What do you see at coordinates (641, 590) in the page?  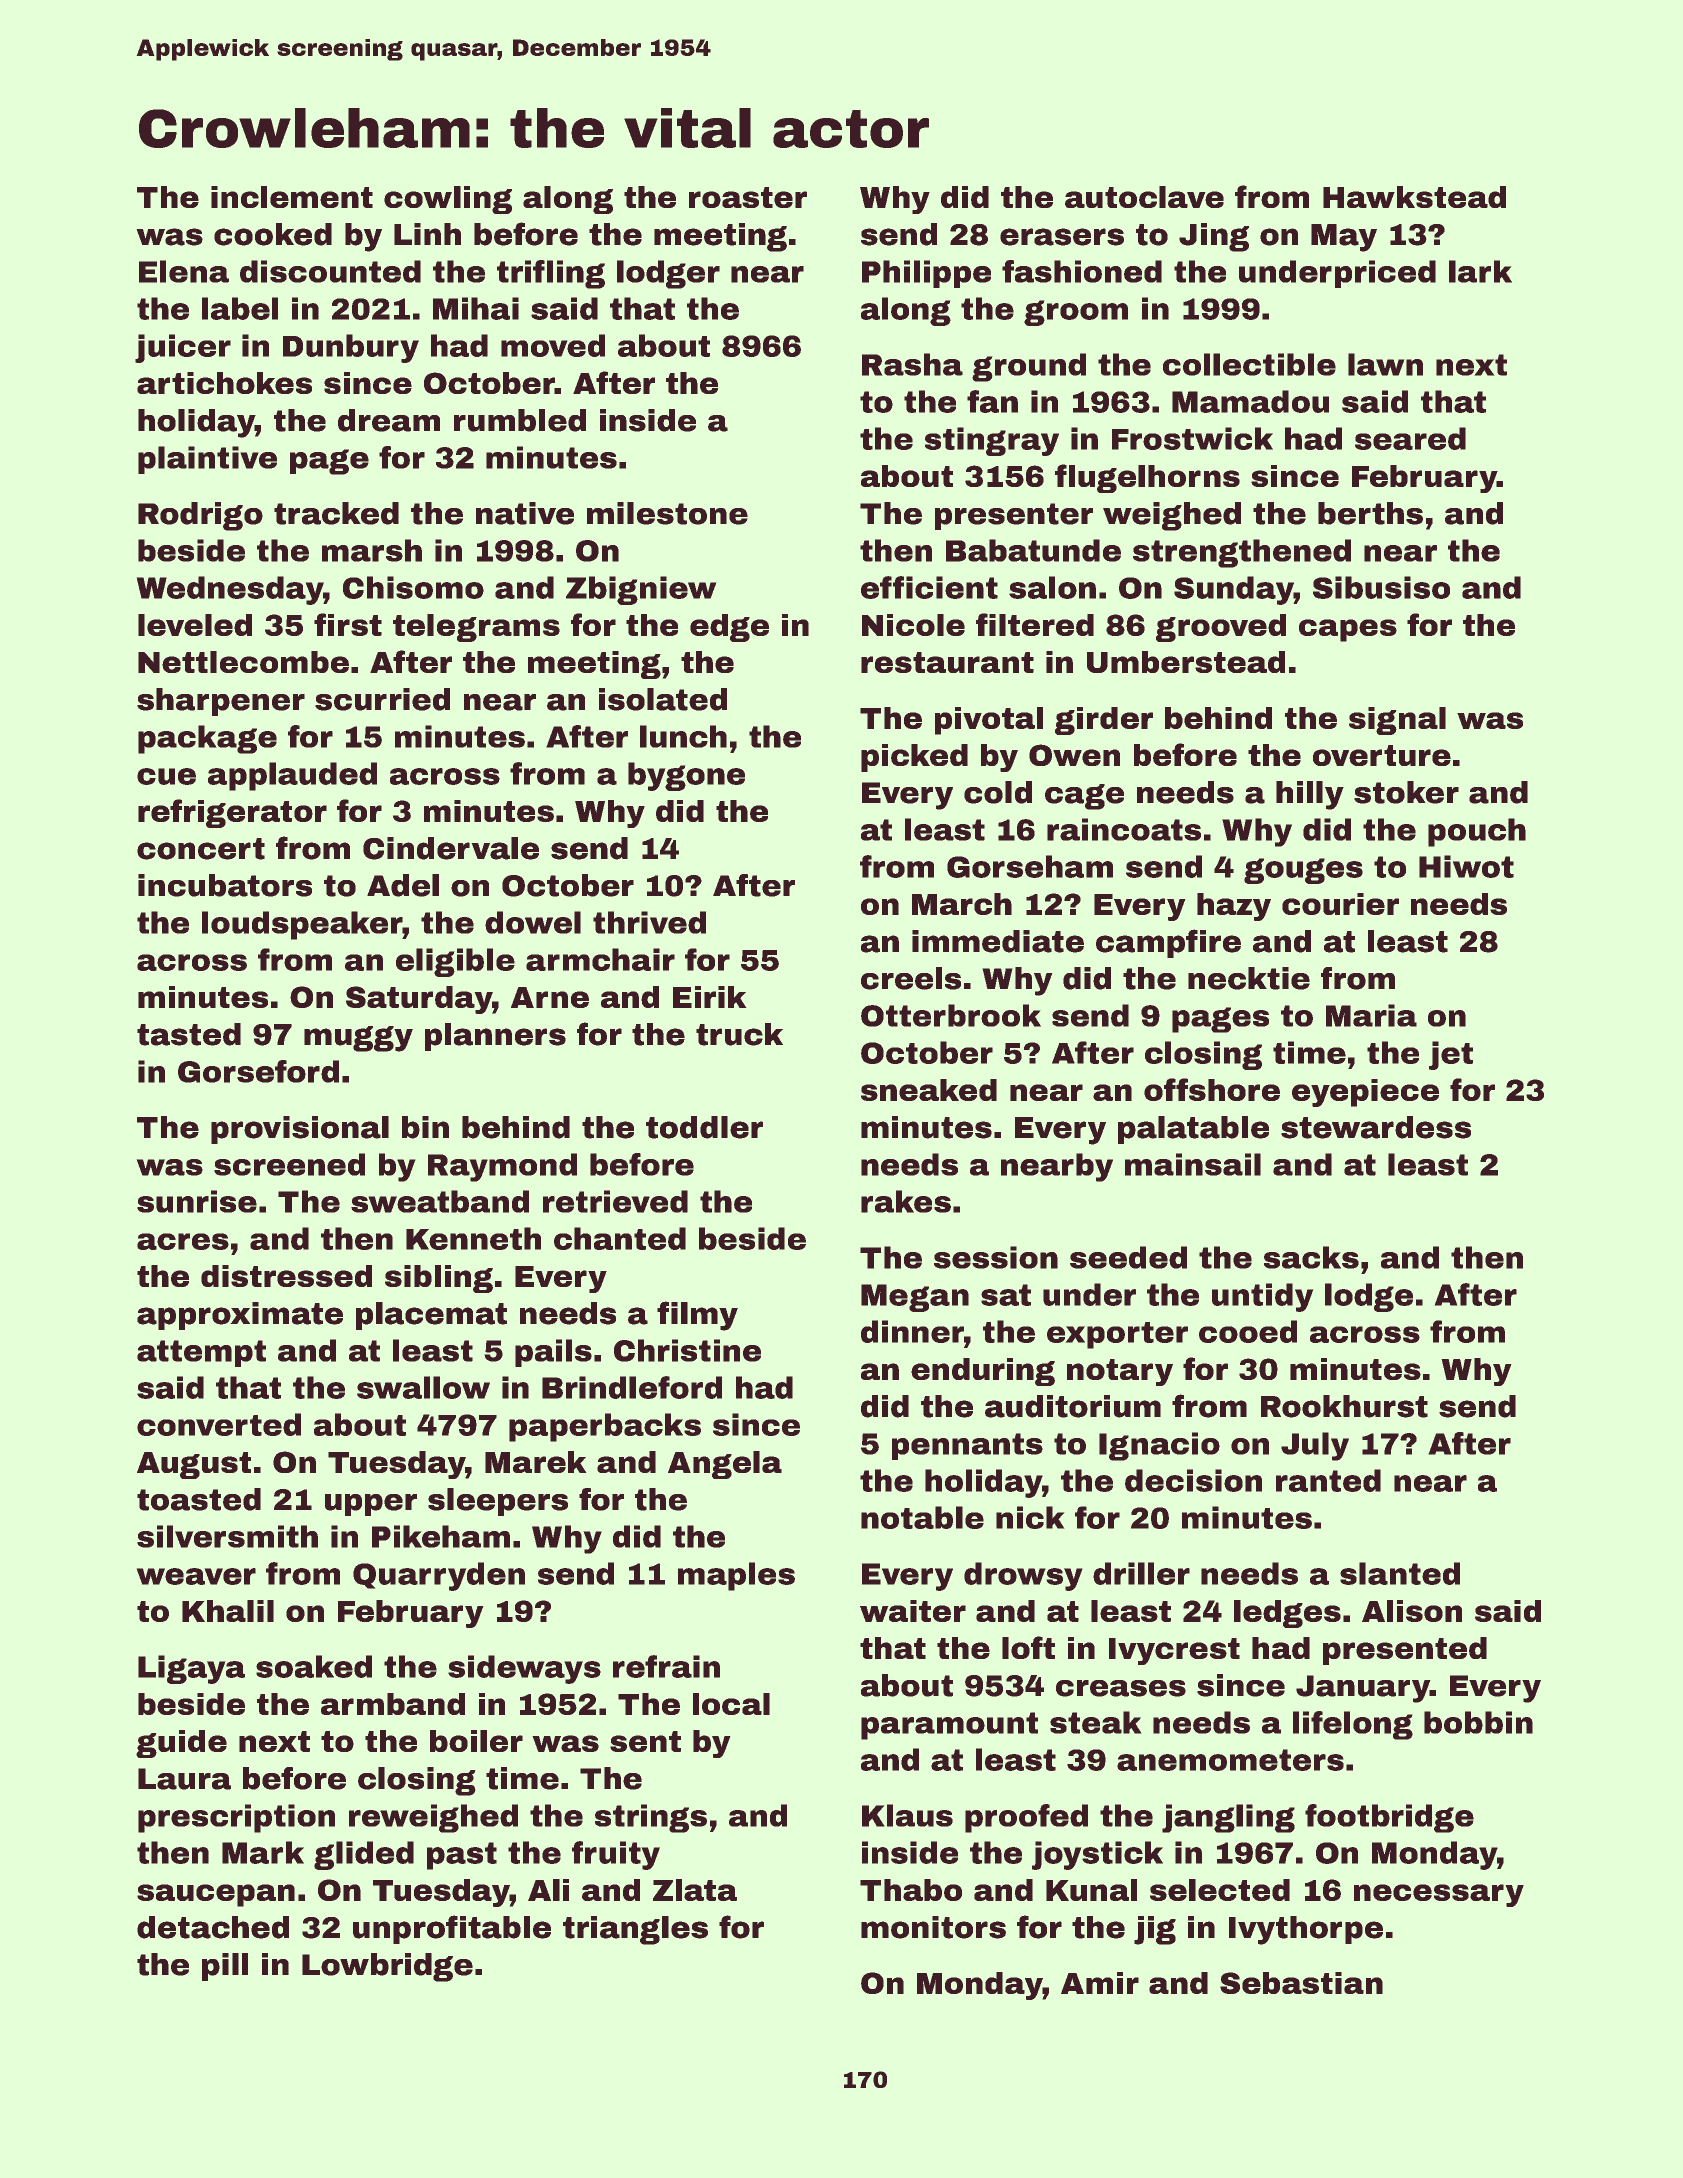 I see `Zbigniew` at bounding box center [641, 590].
